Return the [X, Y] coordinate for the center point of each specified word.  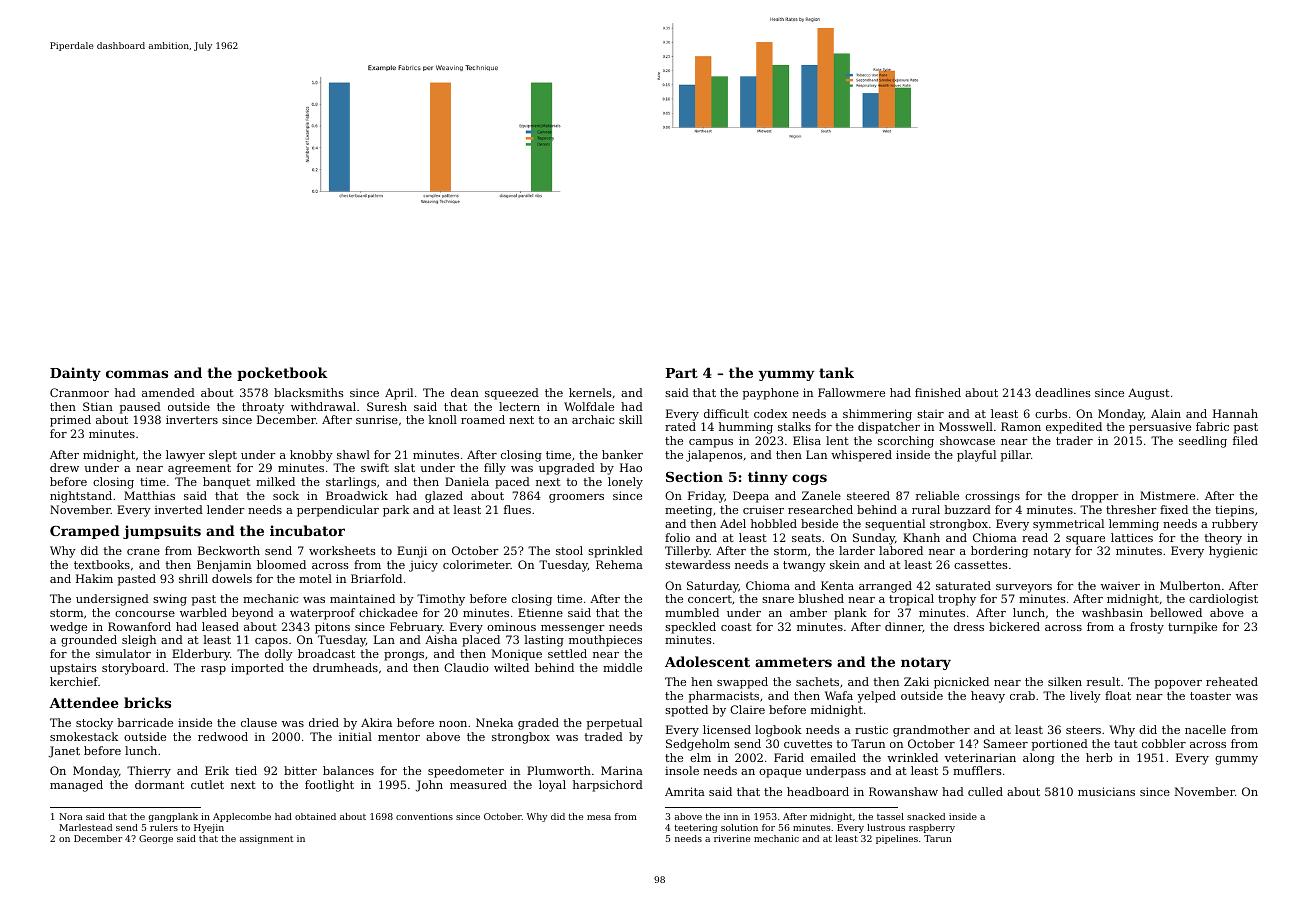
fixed [1174, 509]
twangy [804, 566]
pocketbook [282, 374]
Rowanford [139, 626]
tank [836, 372]
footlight [329, 786]
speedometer [466, 772]
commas [137, 374]
